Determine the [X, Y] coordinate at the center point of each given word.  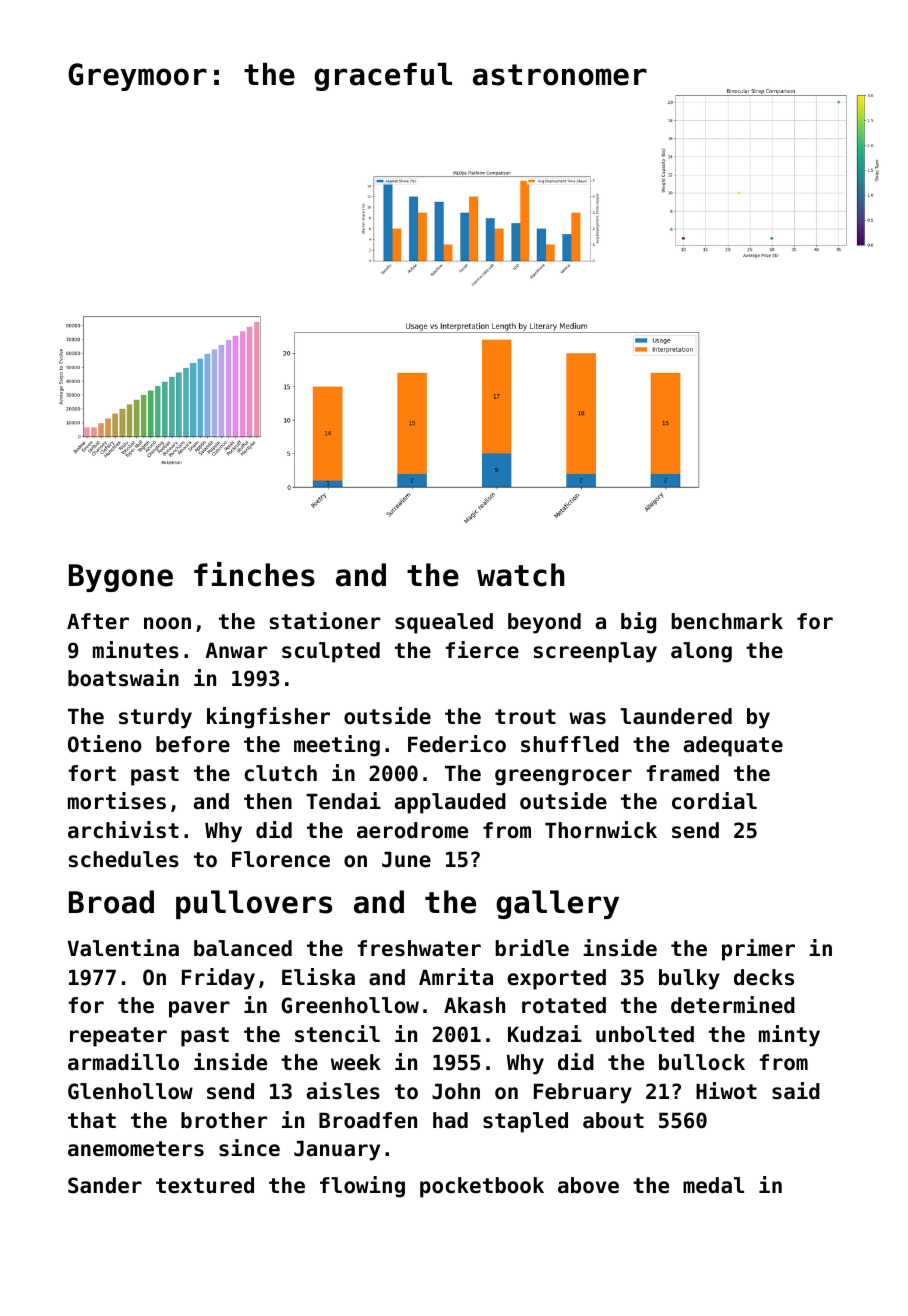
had [450, 1120]
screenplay [595, 652]
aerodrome [412, 830]
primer [758, 950]
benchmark [727, 621]
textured [205, 1185]
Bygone [121, 578]
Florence [281, 859]
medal [713, 1185]
